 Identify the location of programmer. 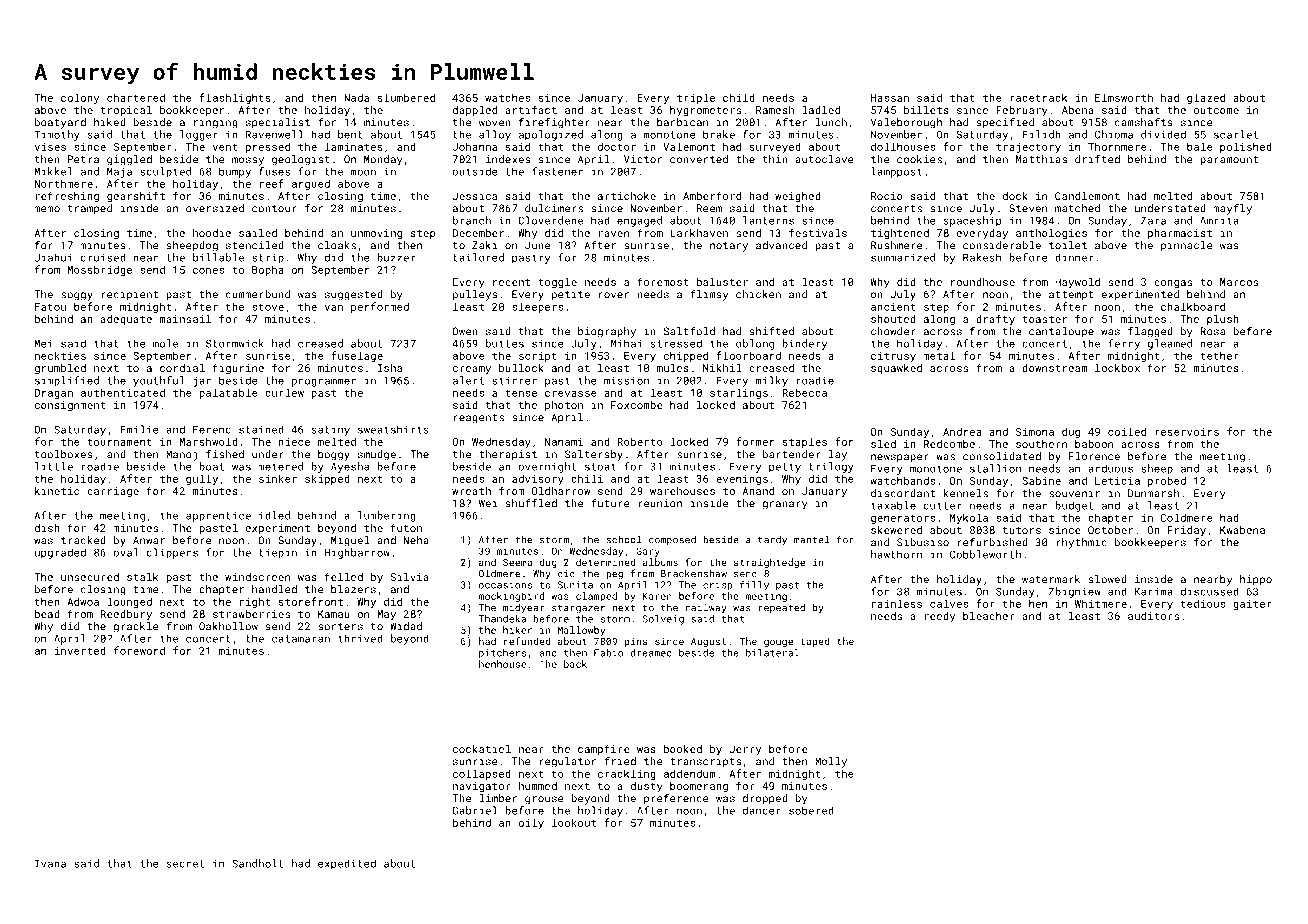
(324, 382).
